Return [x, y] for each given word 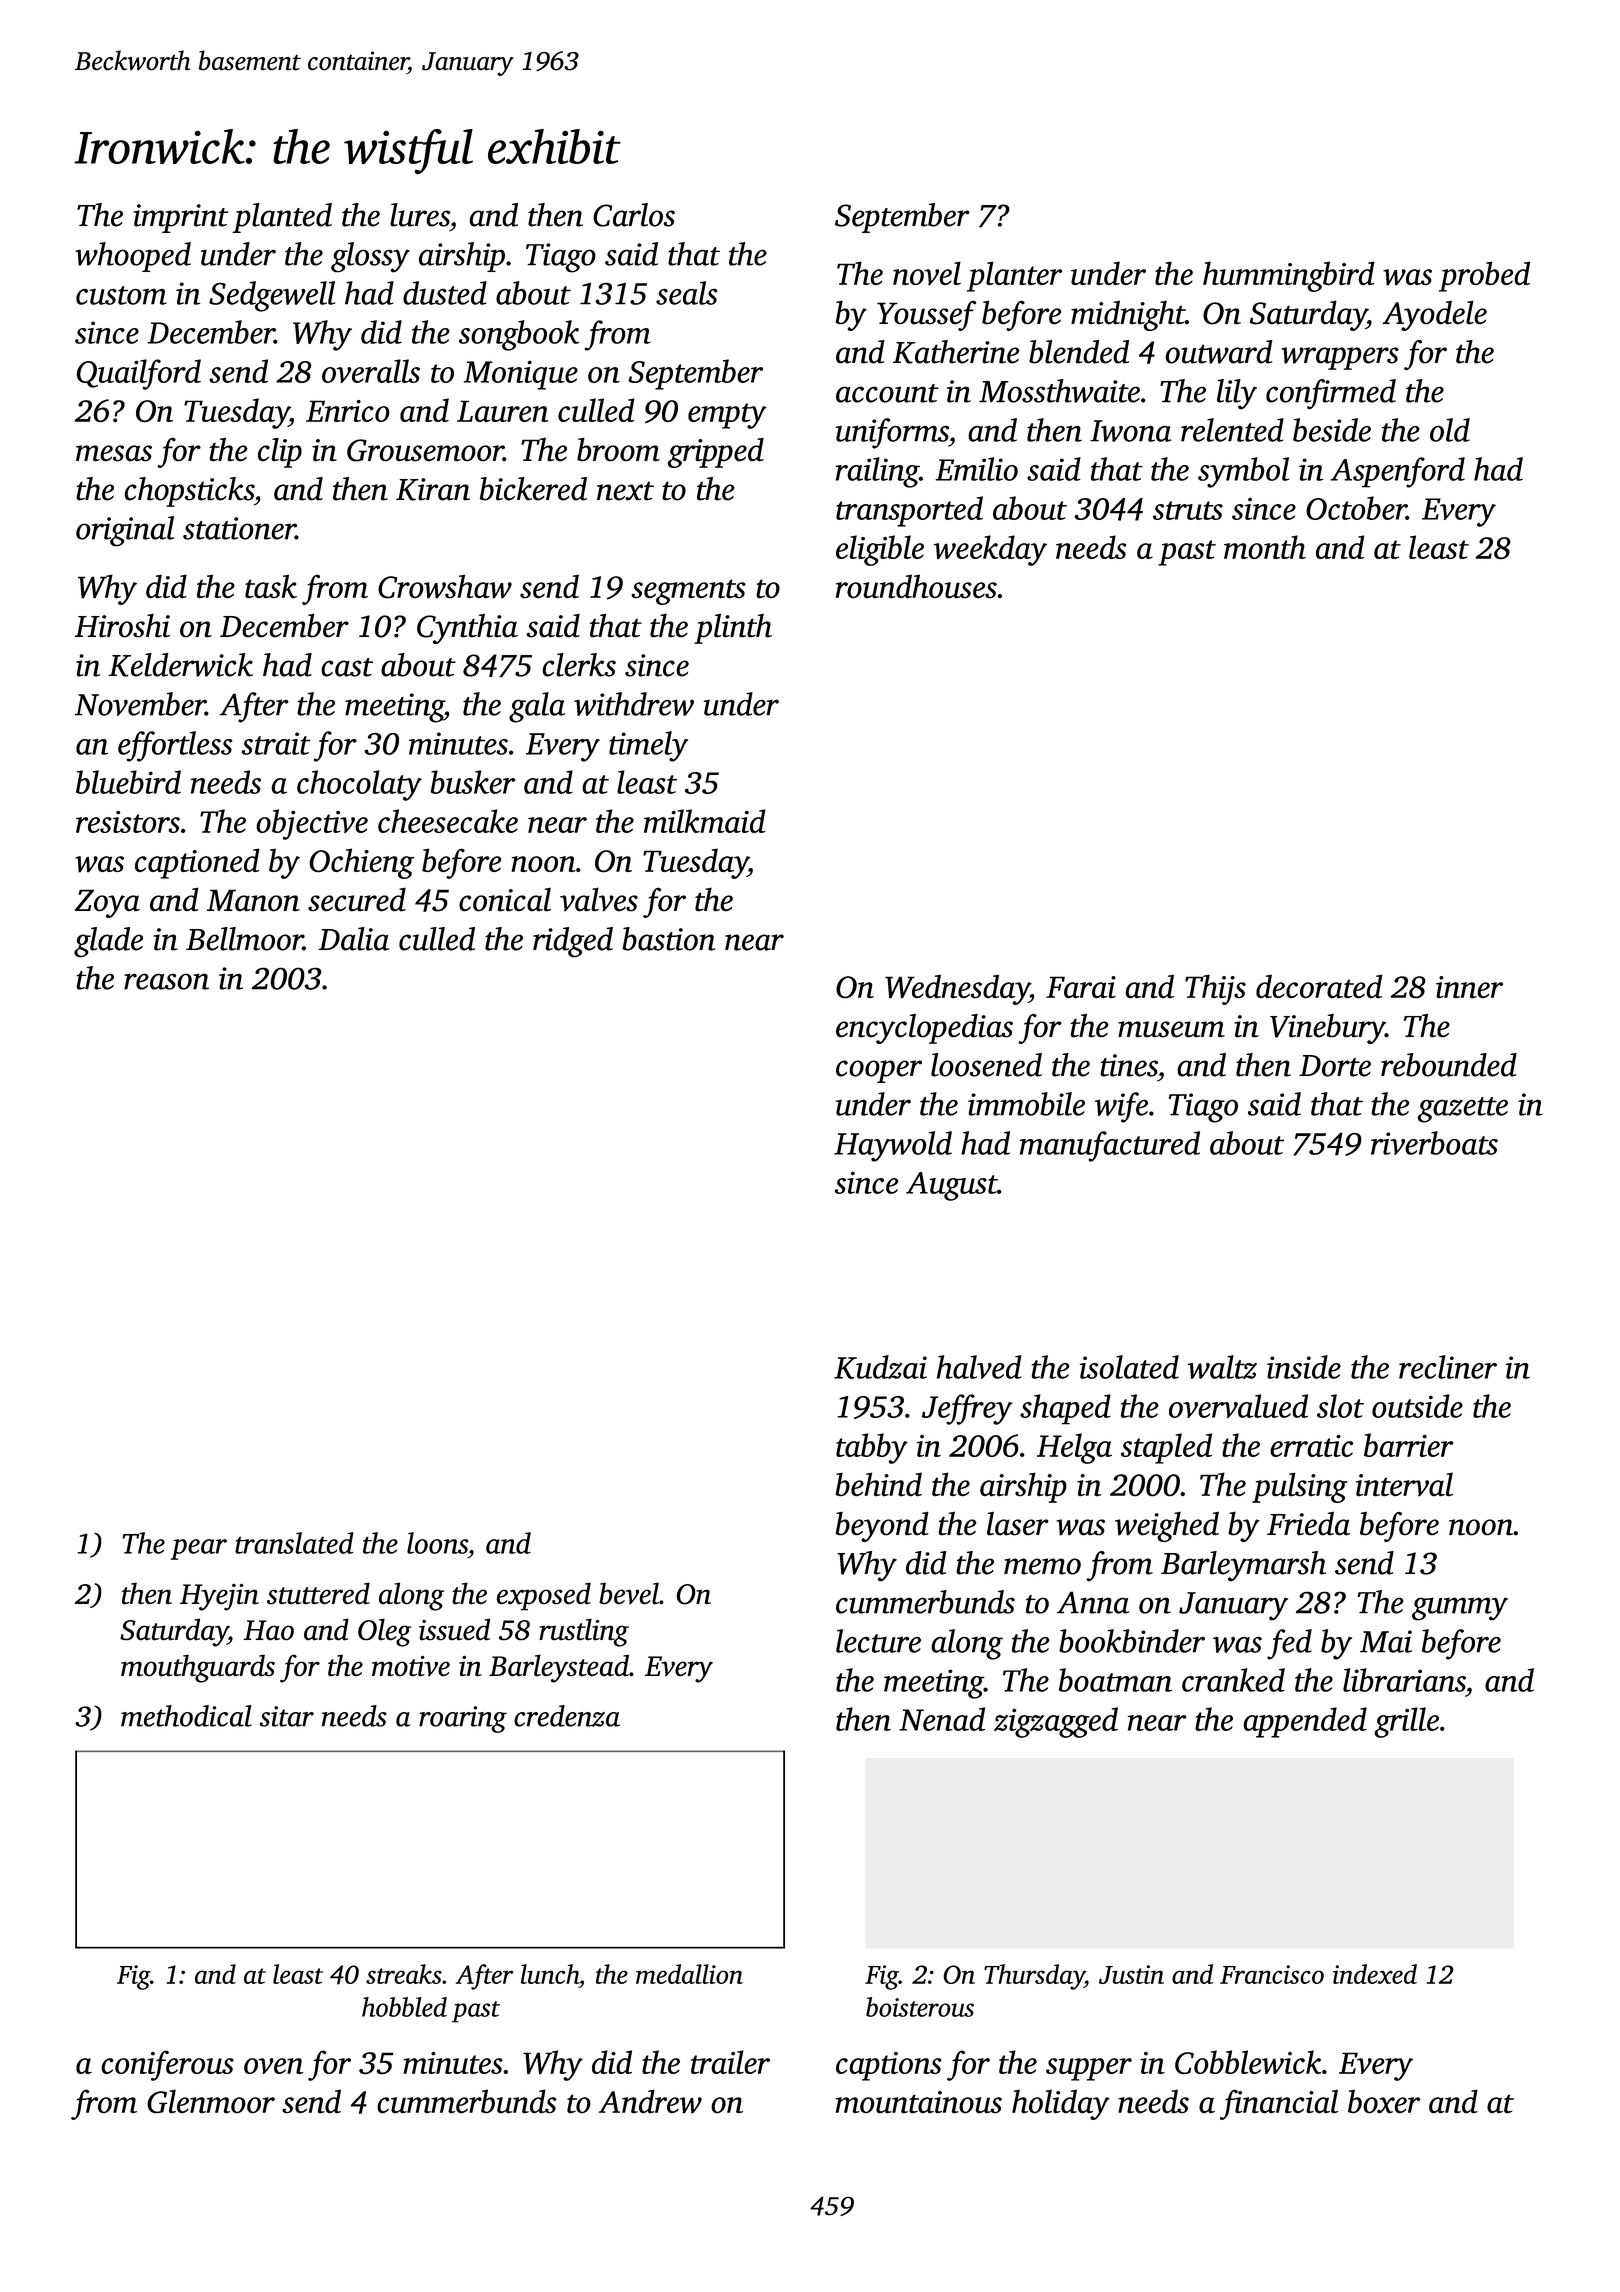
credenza [567, 1716]
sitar [287, 1716]
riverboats [1434, 1143]
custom [121, 295]
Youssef [927, 315]
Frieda [1308, 1523]
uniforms [892, 433]
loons [437, 1543]
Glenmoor [211, 2101]
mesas [114, 453]
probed [1484, 276]
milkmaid [705, 821]
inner [1469, 987]
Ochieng [361, 863]
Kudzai [880, 1367]
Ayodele [1434, 315]
